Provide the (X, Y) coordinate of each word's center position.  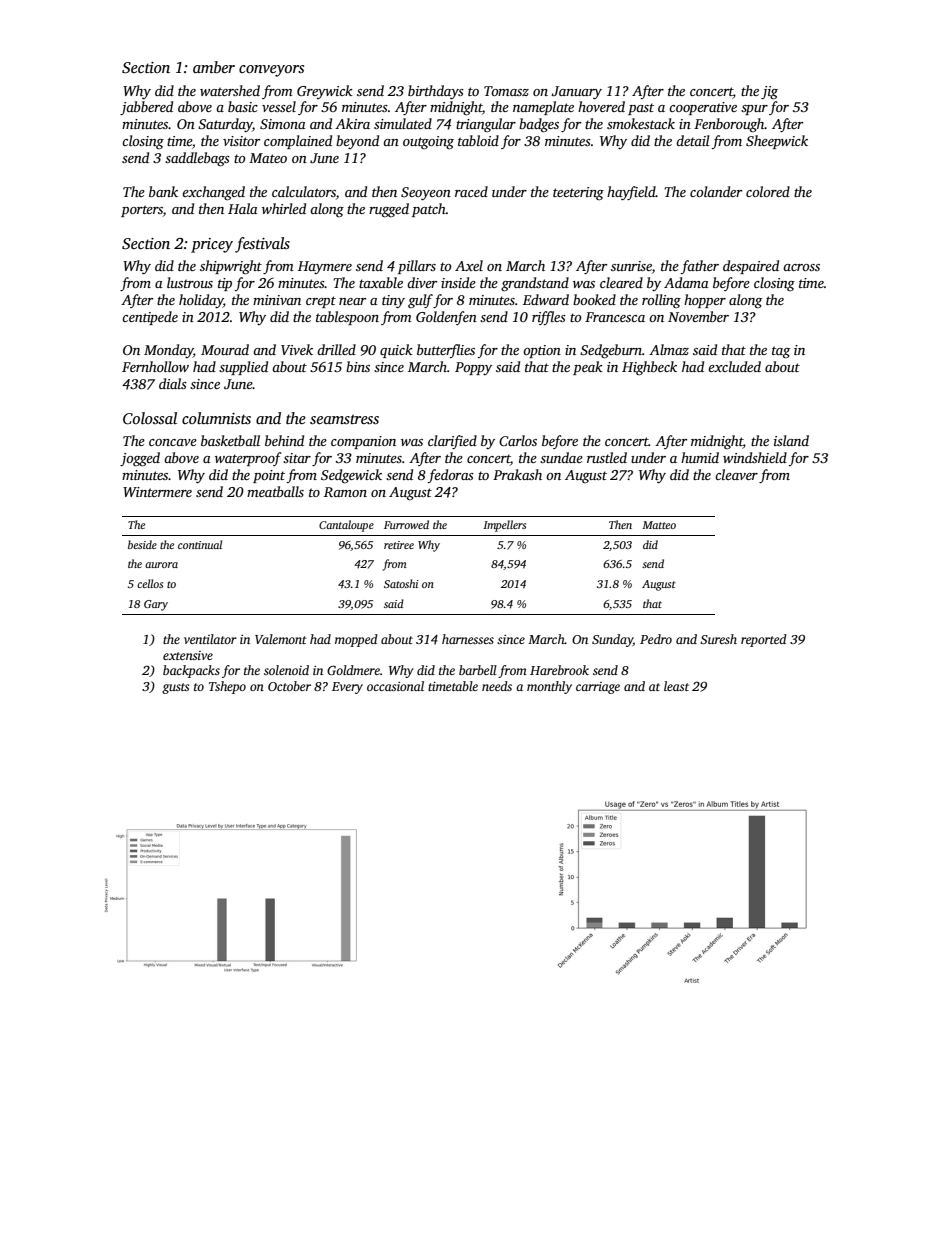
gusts (175, 688)
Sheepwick (777, 142)
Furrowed (406, 524)
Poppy (473, 368)
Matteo (659, 525)
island (791, 440)
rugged (389, 210)
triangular (486, 125)
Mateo (268, 158)
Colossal (150, 418)
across (801, 267)
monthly (549, 687)
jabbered (146, 108)
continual (200, 544)
